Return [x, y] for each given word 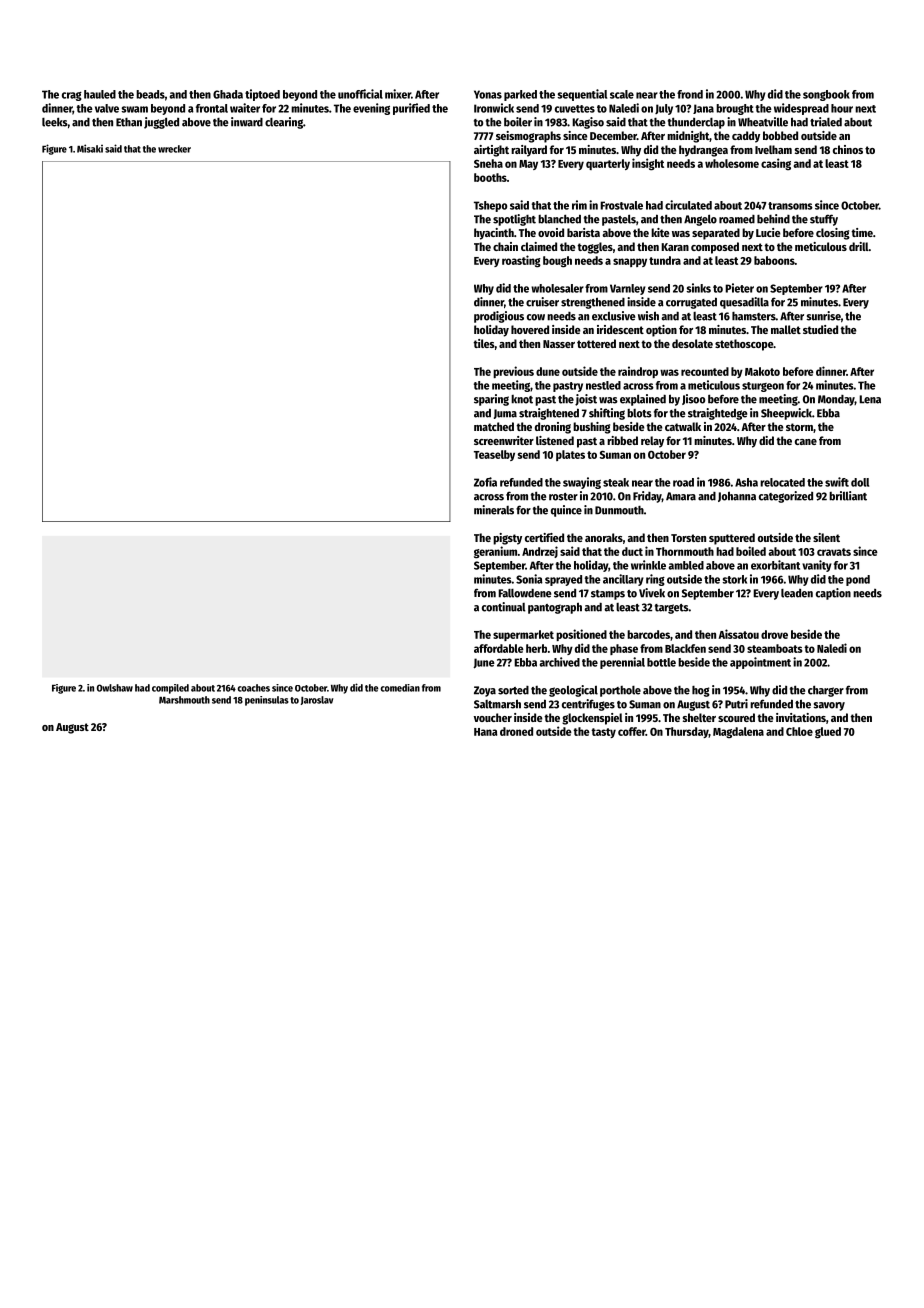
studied [820, 329]
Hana [485, 732]
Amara [681, 496]
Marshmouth [184, 700]
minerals [494, 510]
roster [563, 497]
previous [513, 372]
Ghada [228, 94]
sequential [582, 95]
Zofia [485, 482]
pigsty [507, 539]
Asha [746, 482]
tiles [484, 343]
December [613, 135]
